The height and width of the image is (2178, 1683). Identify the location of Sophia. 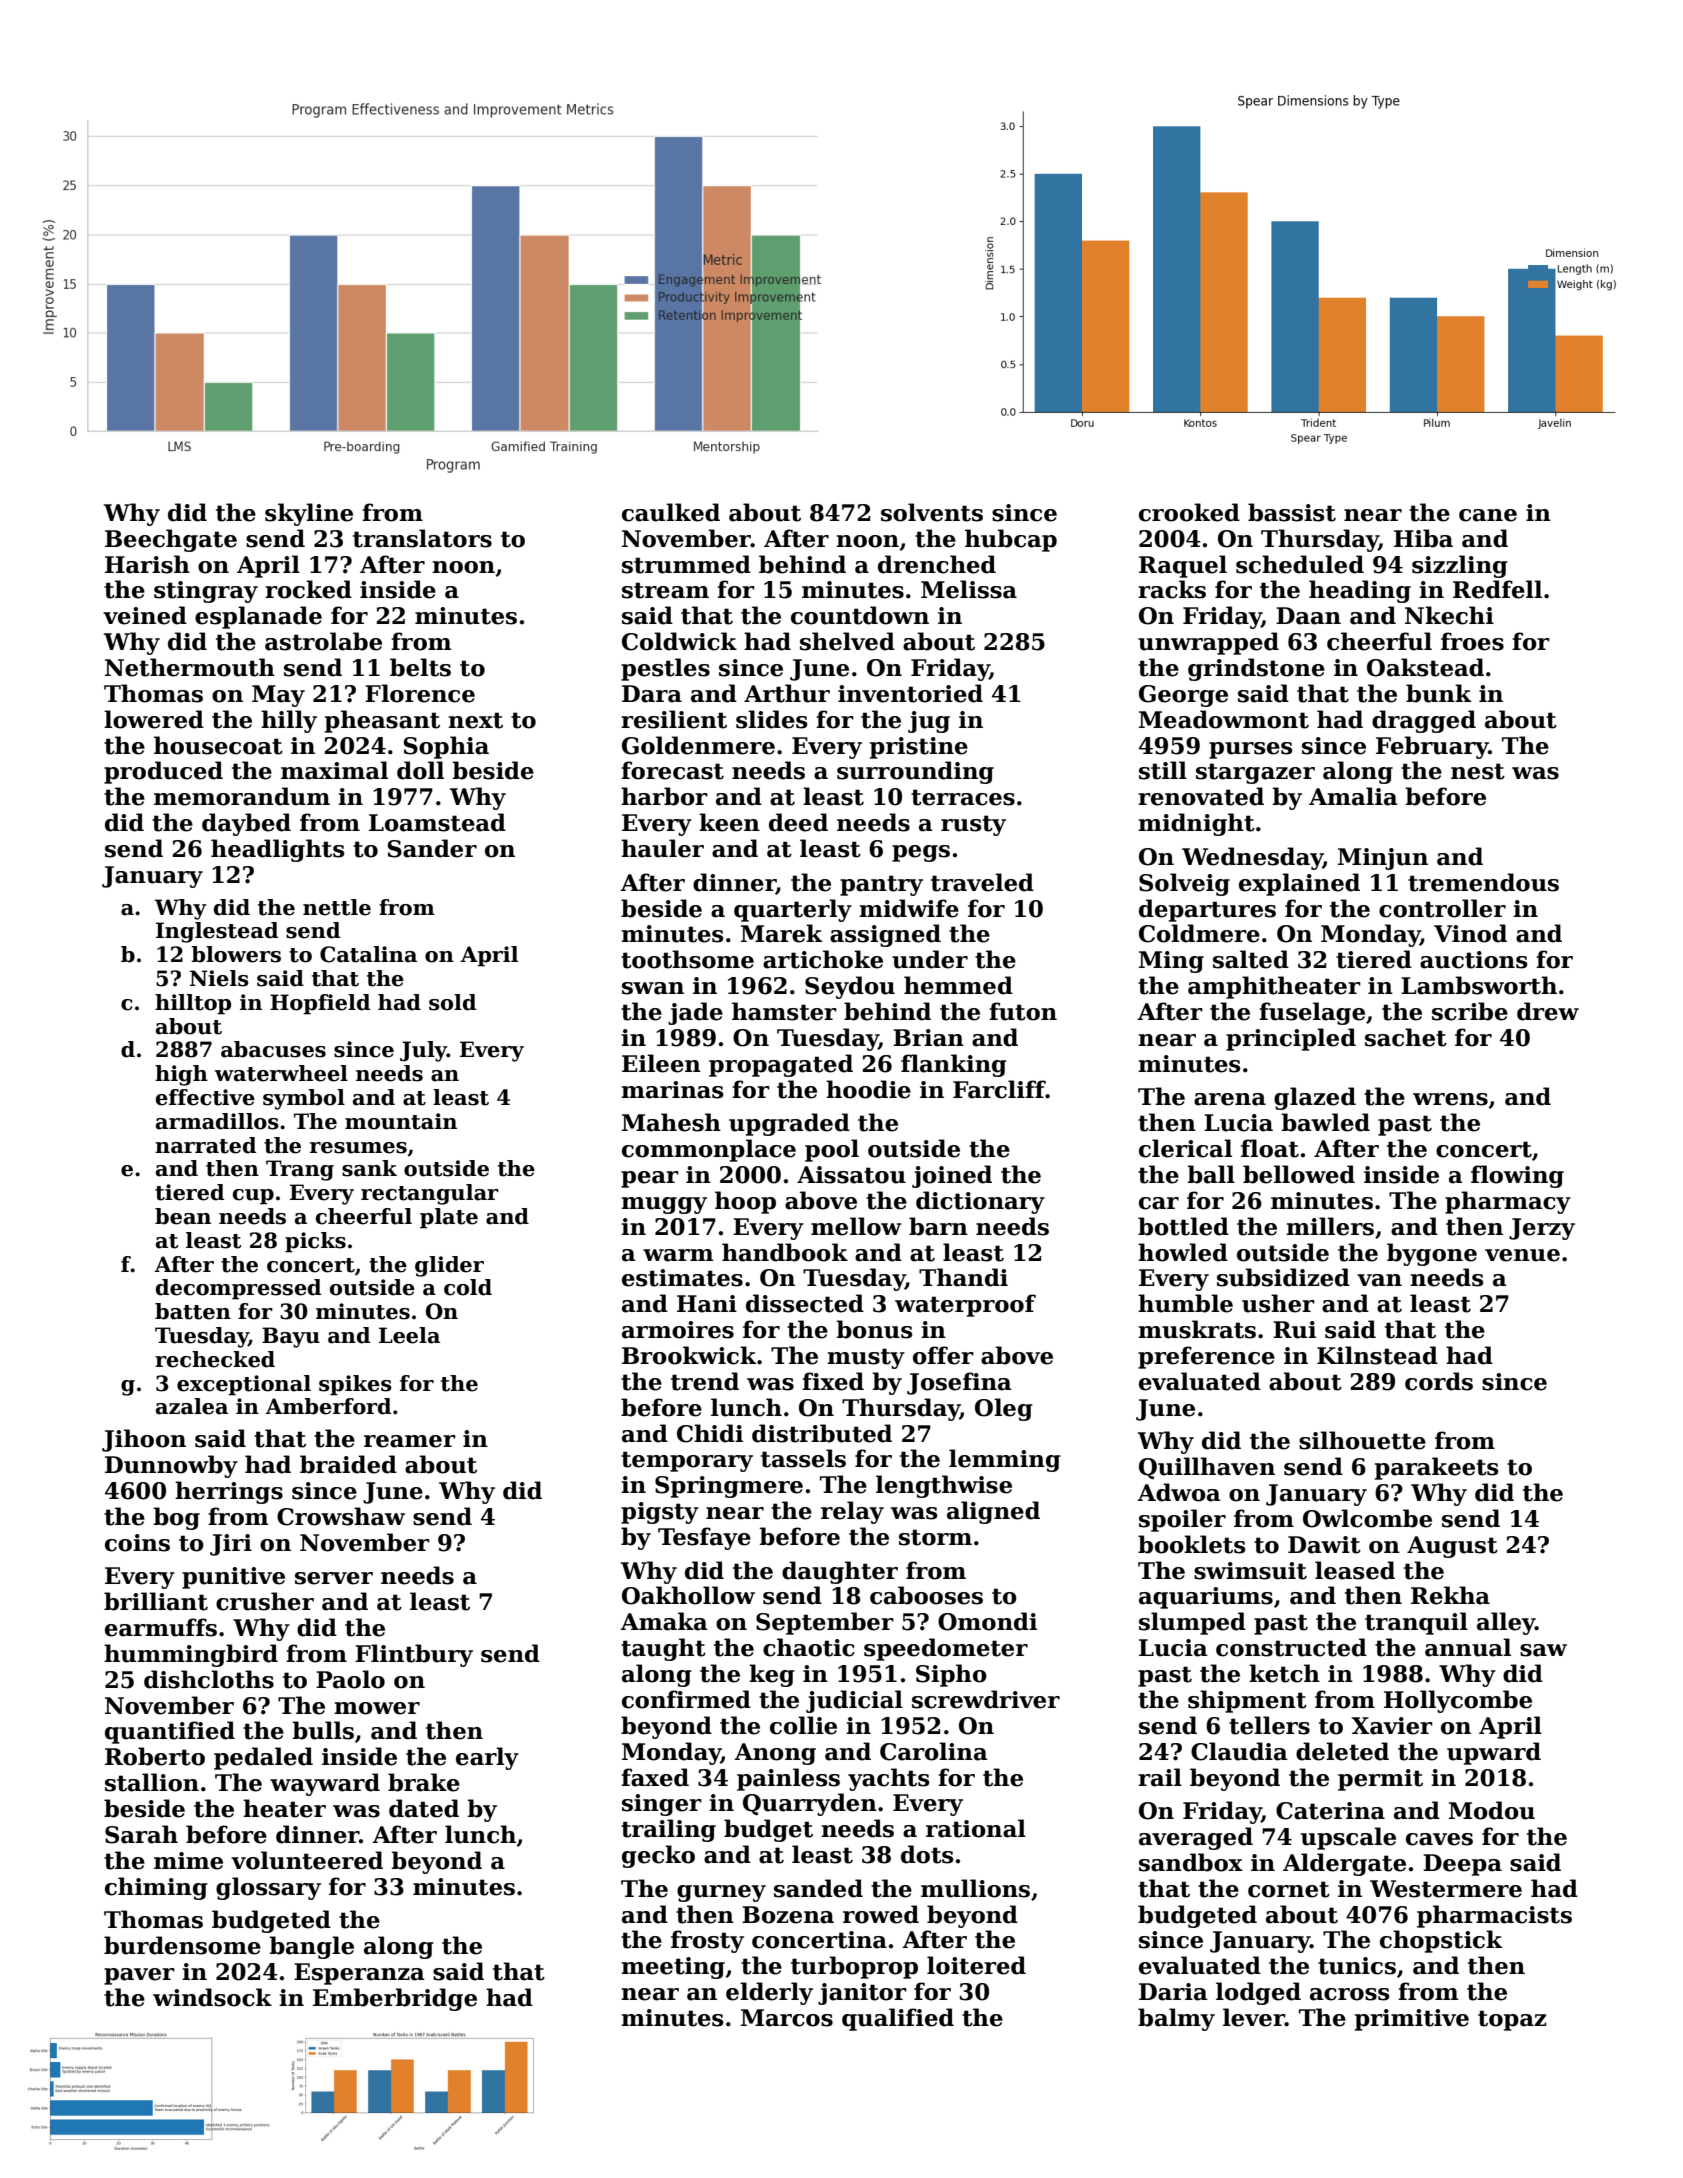
(446, 747).
